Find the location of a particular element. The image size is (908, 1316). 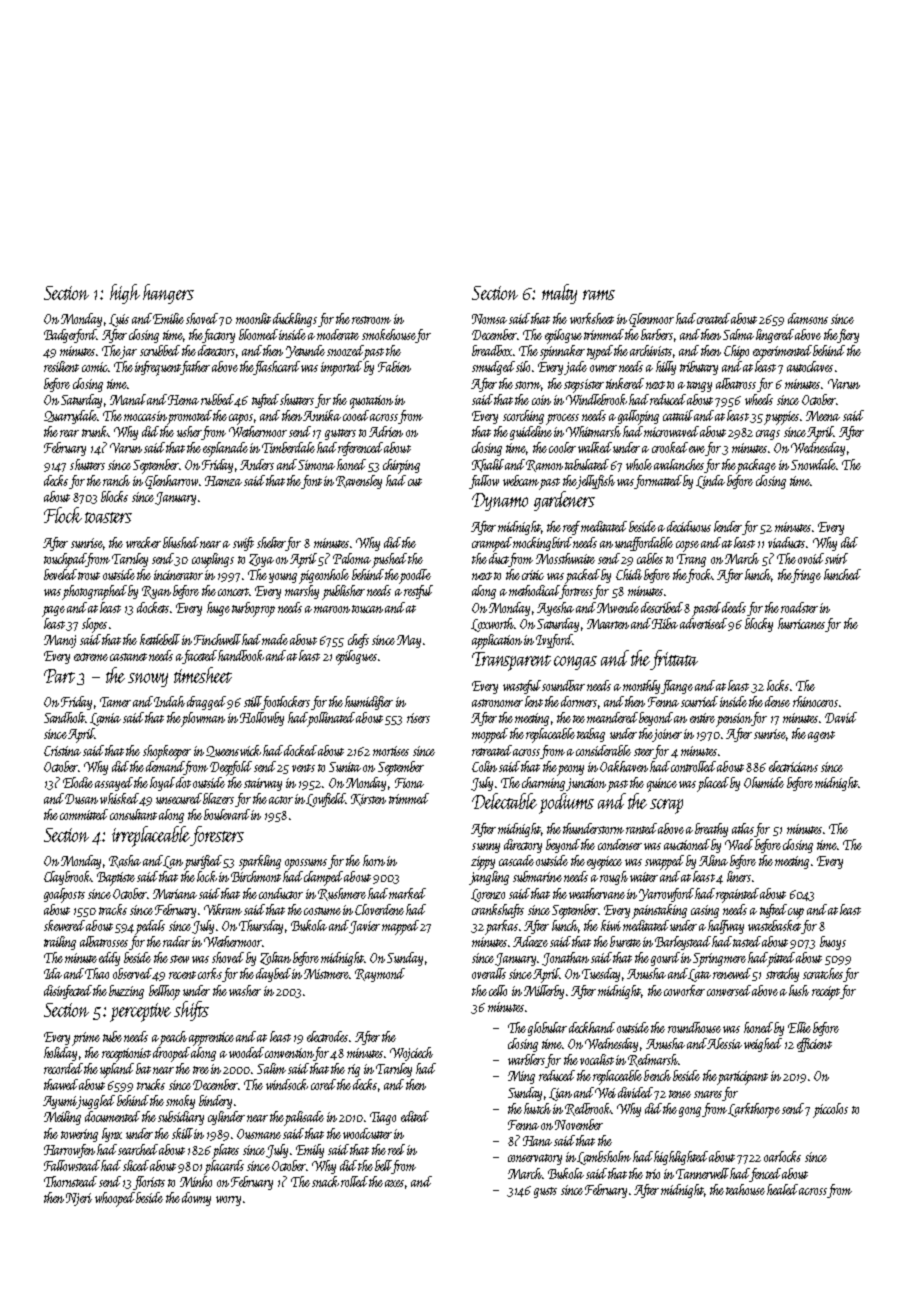

documented is located at coordinates (112, 1116).
